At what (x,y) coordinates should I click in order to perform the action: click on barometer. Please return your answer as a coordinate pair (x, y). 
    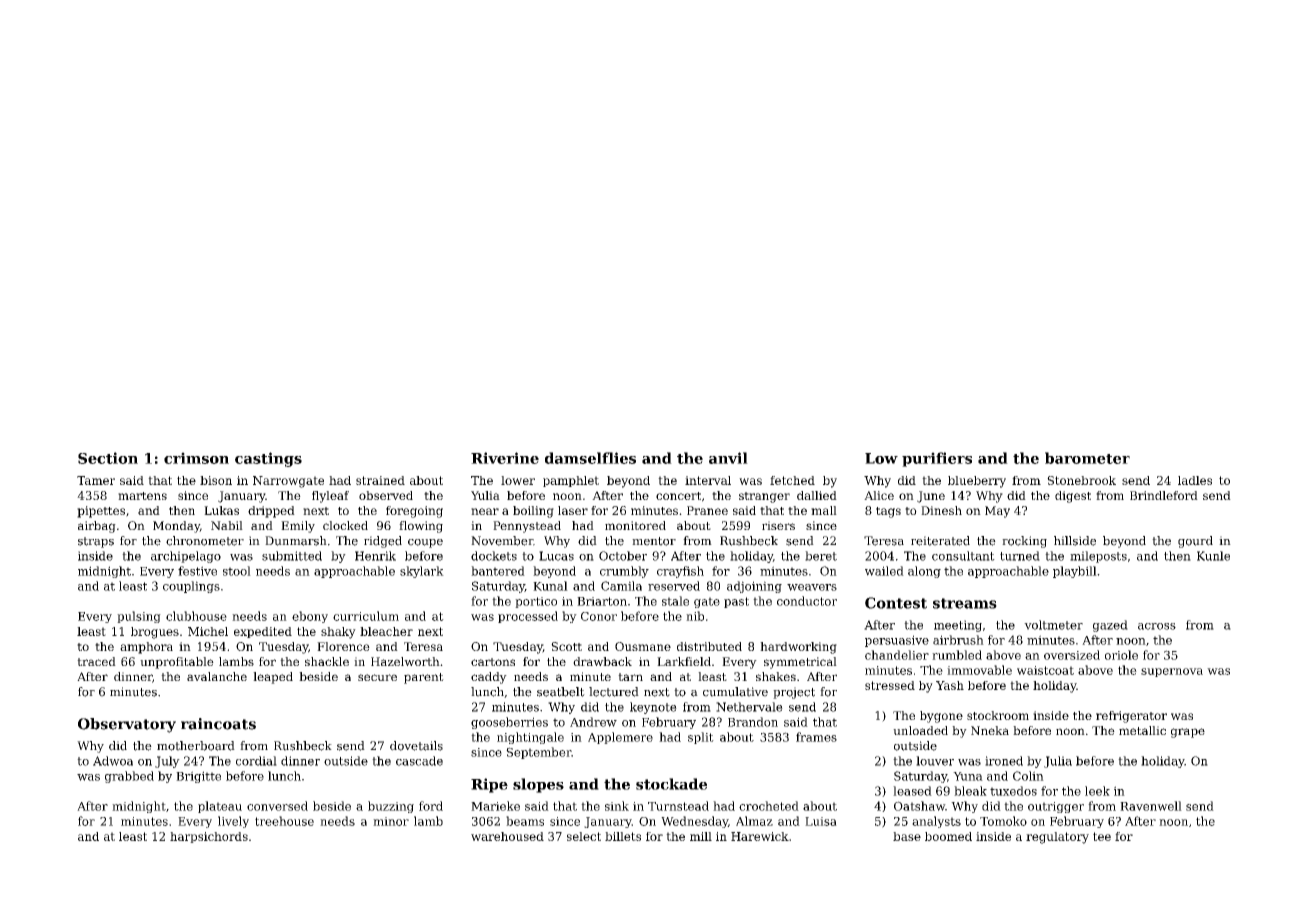
    Looking at the image, I should click on (1087, 458).
